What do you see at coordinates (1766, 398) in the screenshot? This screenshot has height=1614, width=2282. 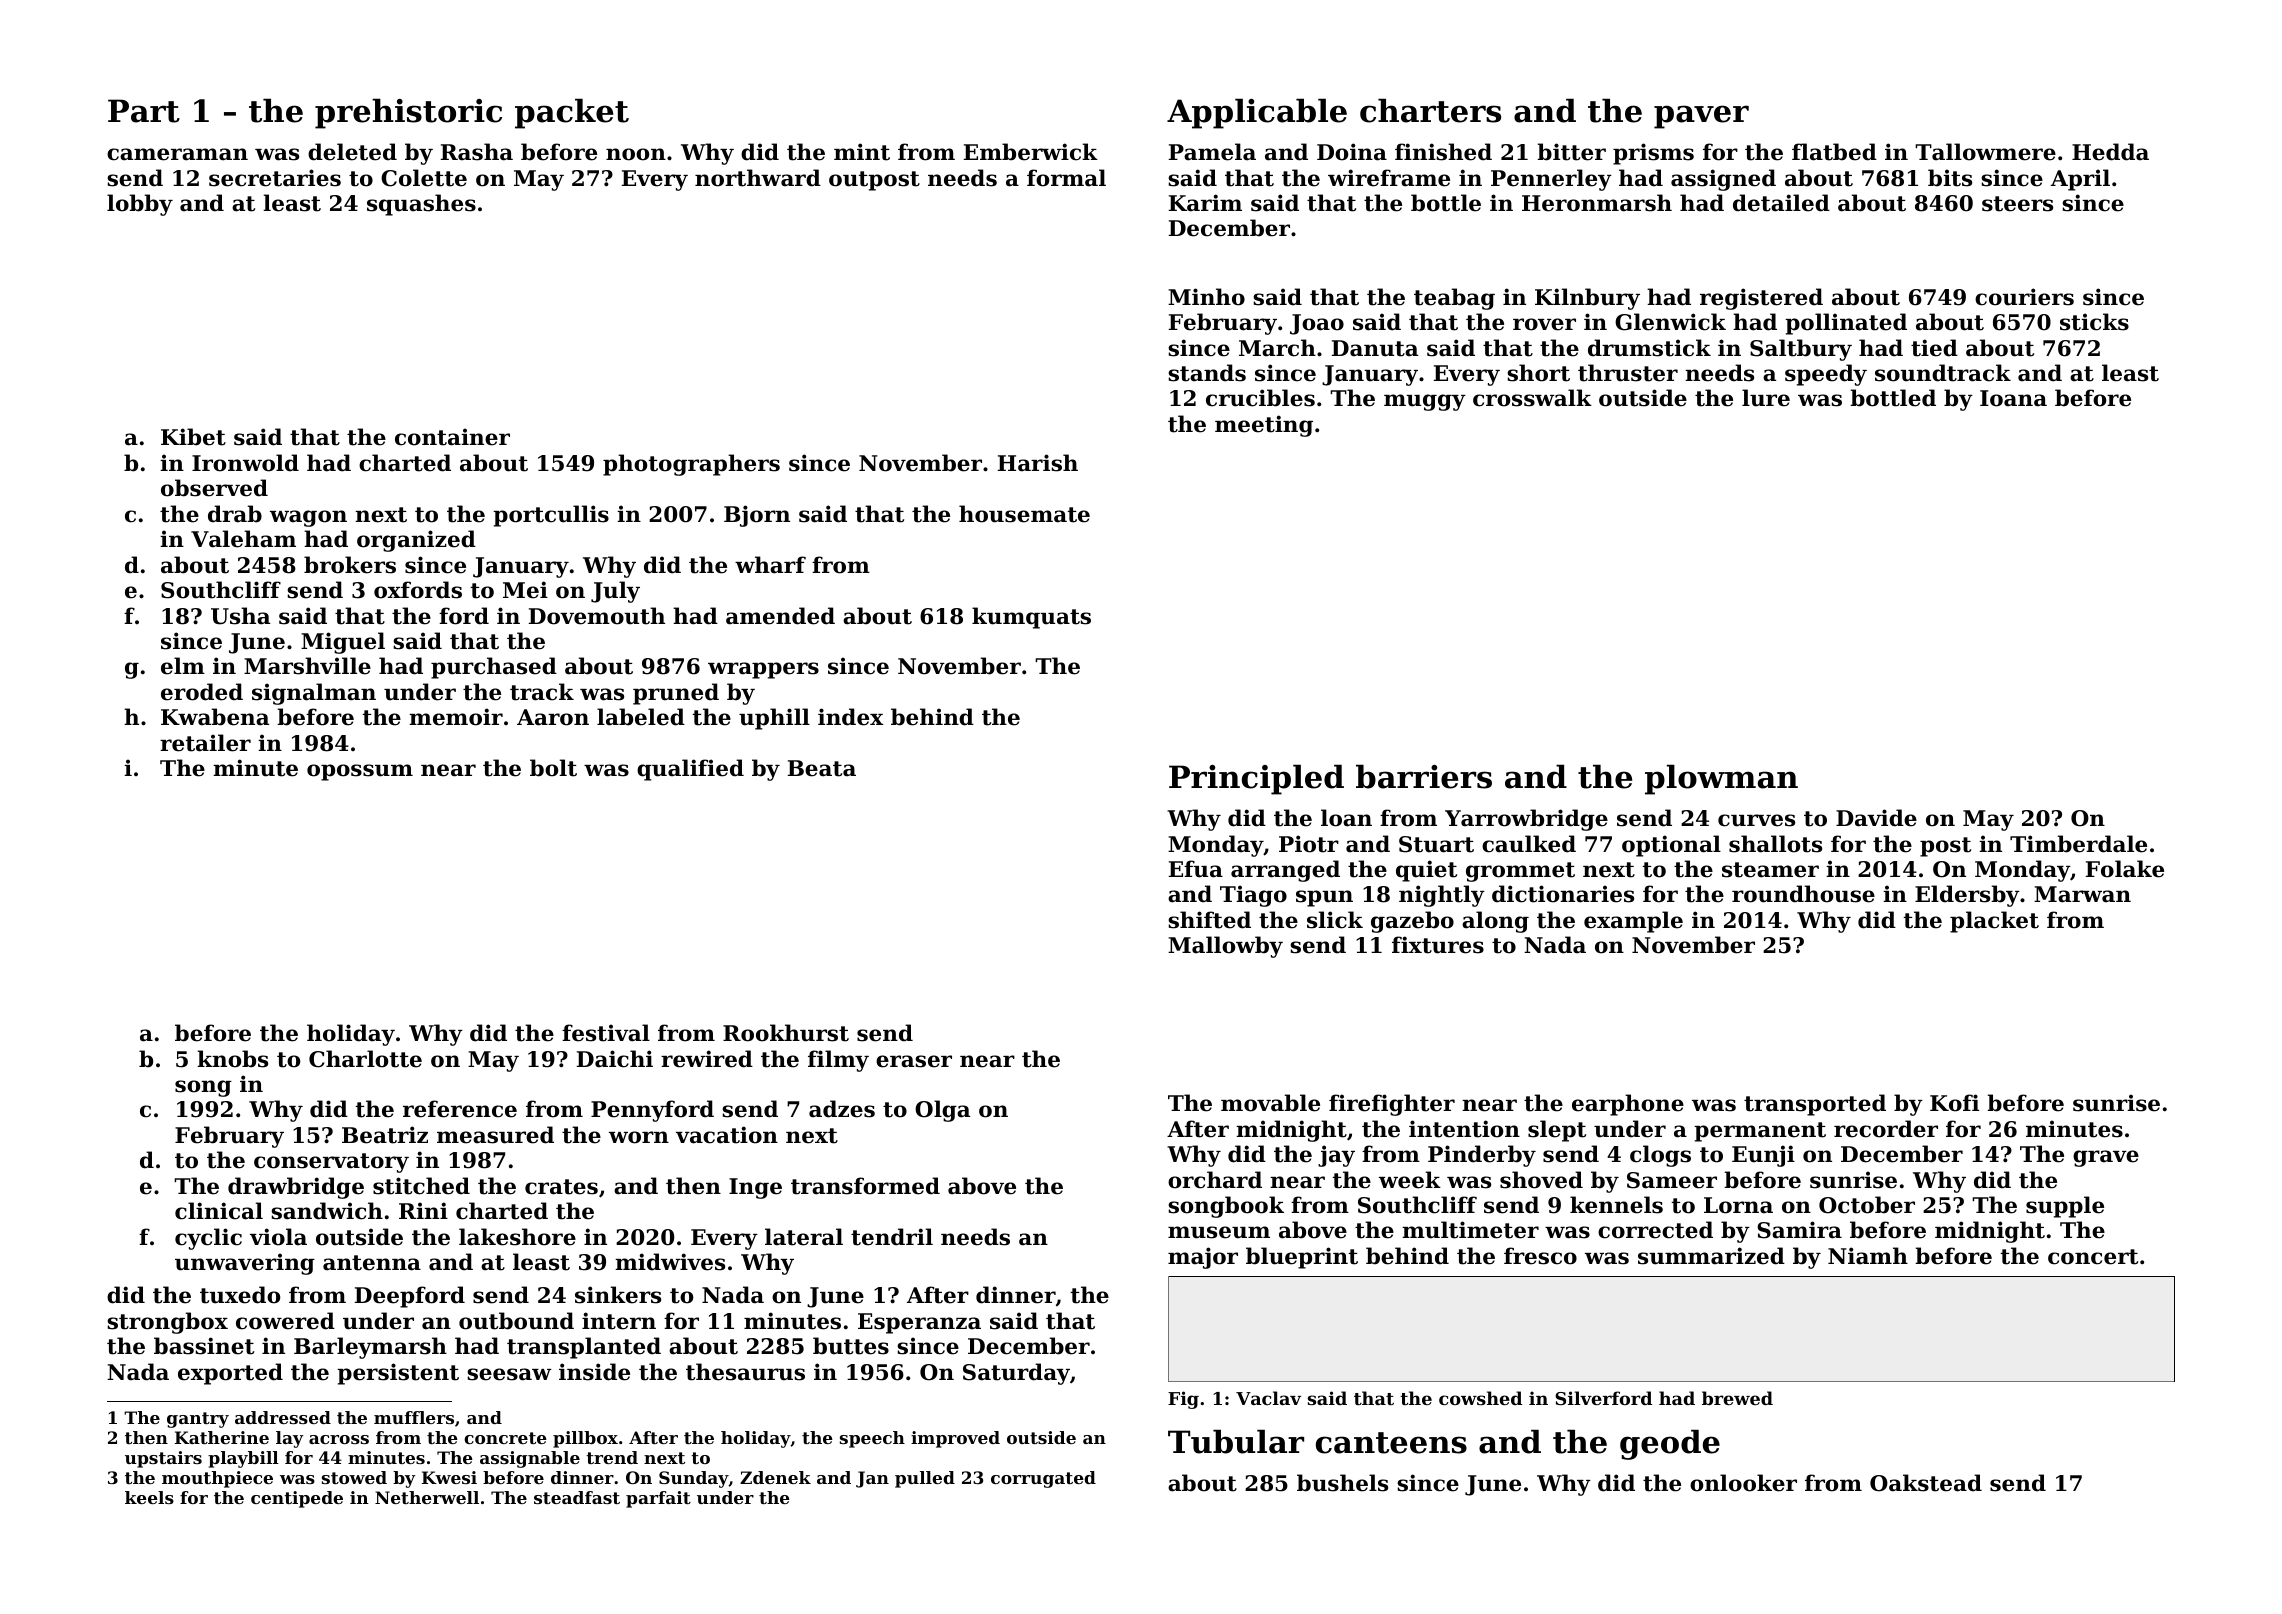 I see `lure` at bounding box center [1766, 398].
